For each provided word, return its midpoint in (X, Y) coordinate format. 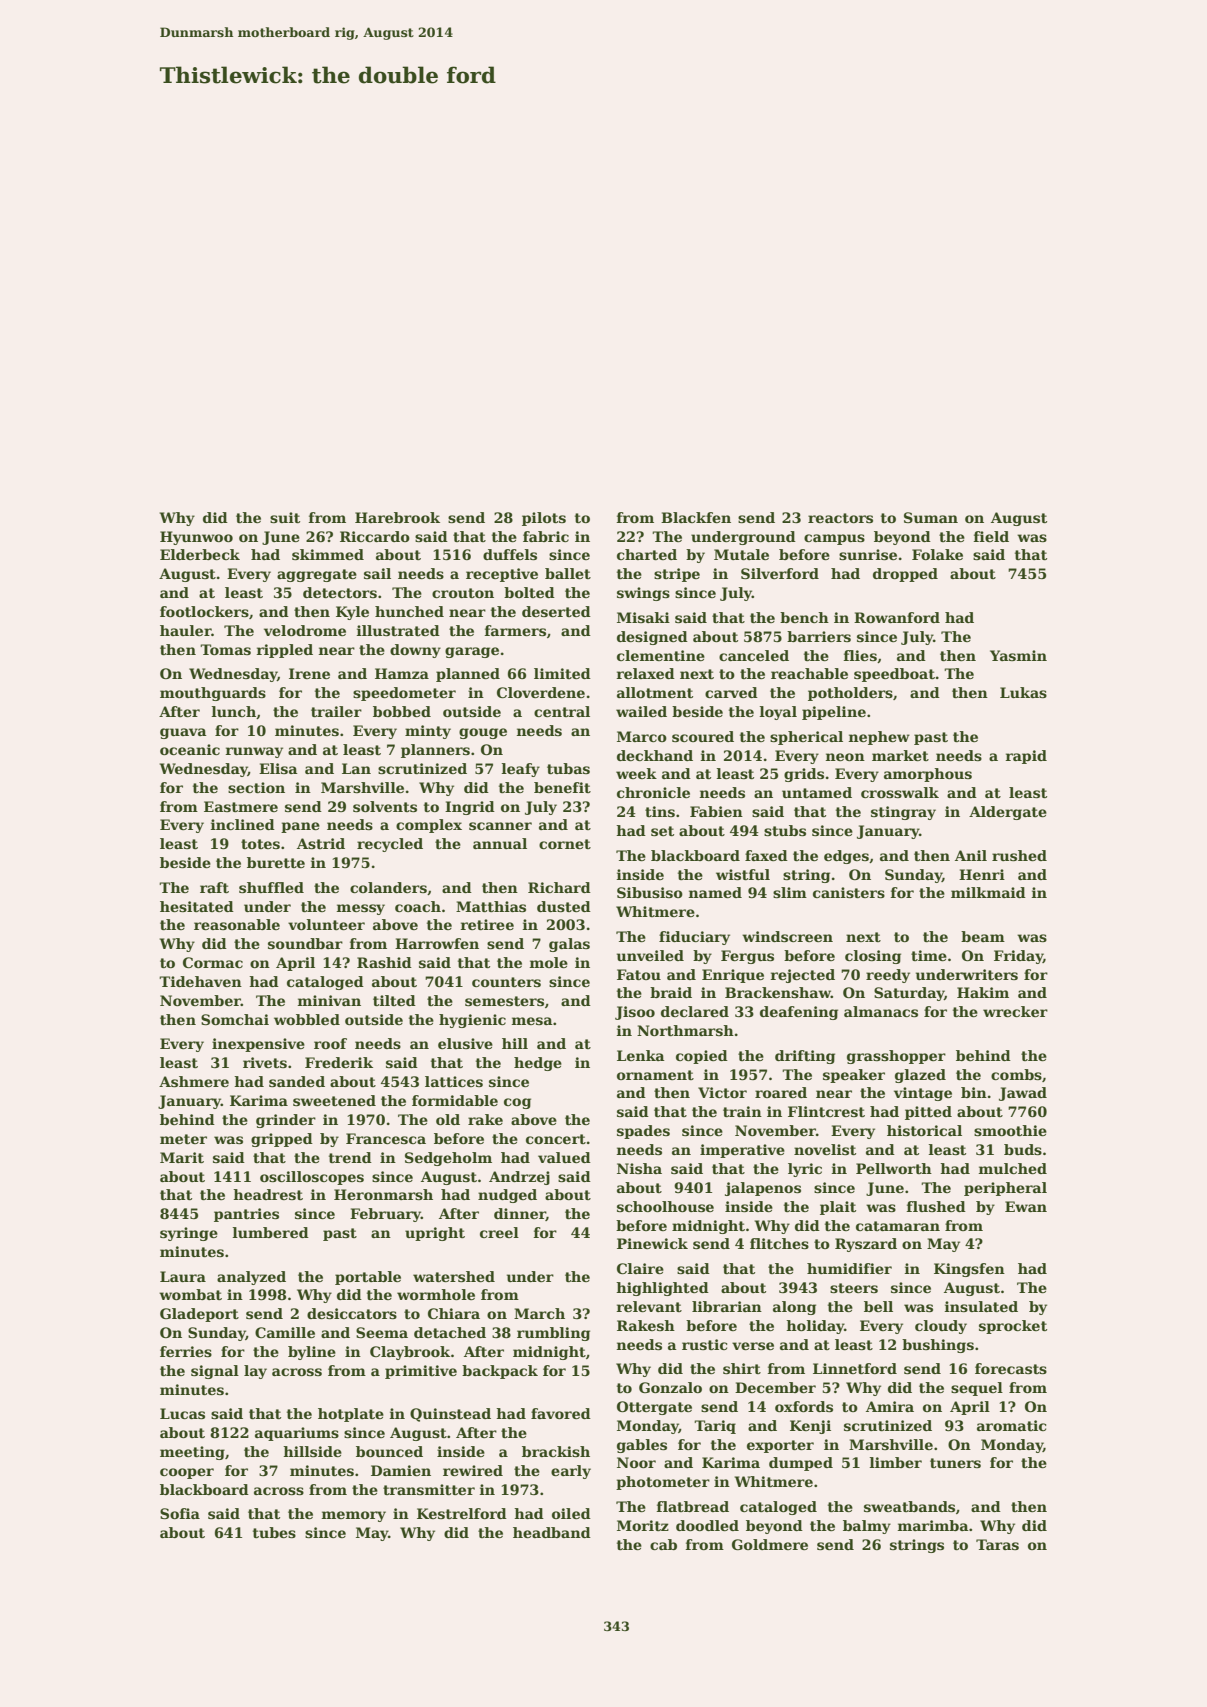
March (539, 1313)
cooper (187, 1473)
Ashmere (194, 1081)
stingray (903, 813)
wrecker (1015, 1011)
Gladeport (199, 1315)
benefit (562, 787)
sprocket (1013, 1327)
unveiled (650, 955)
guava (183, 733)
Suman (931, 517)
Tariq (715, 1427)
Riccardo (375, 536)
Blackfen (696, 517)
